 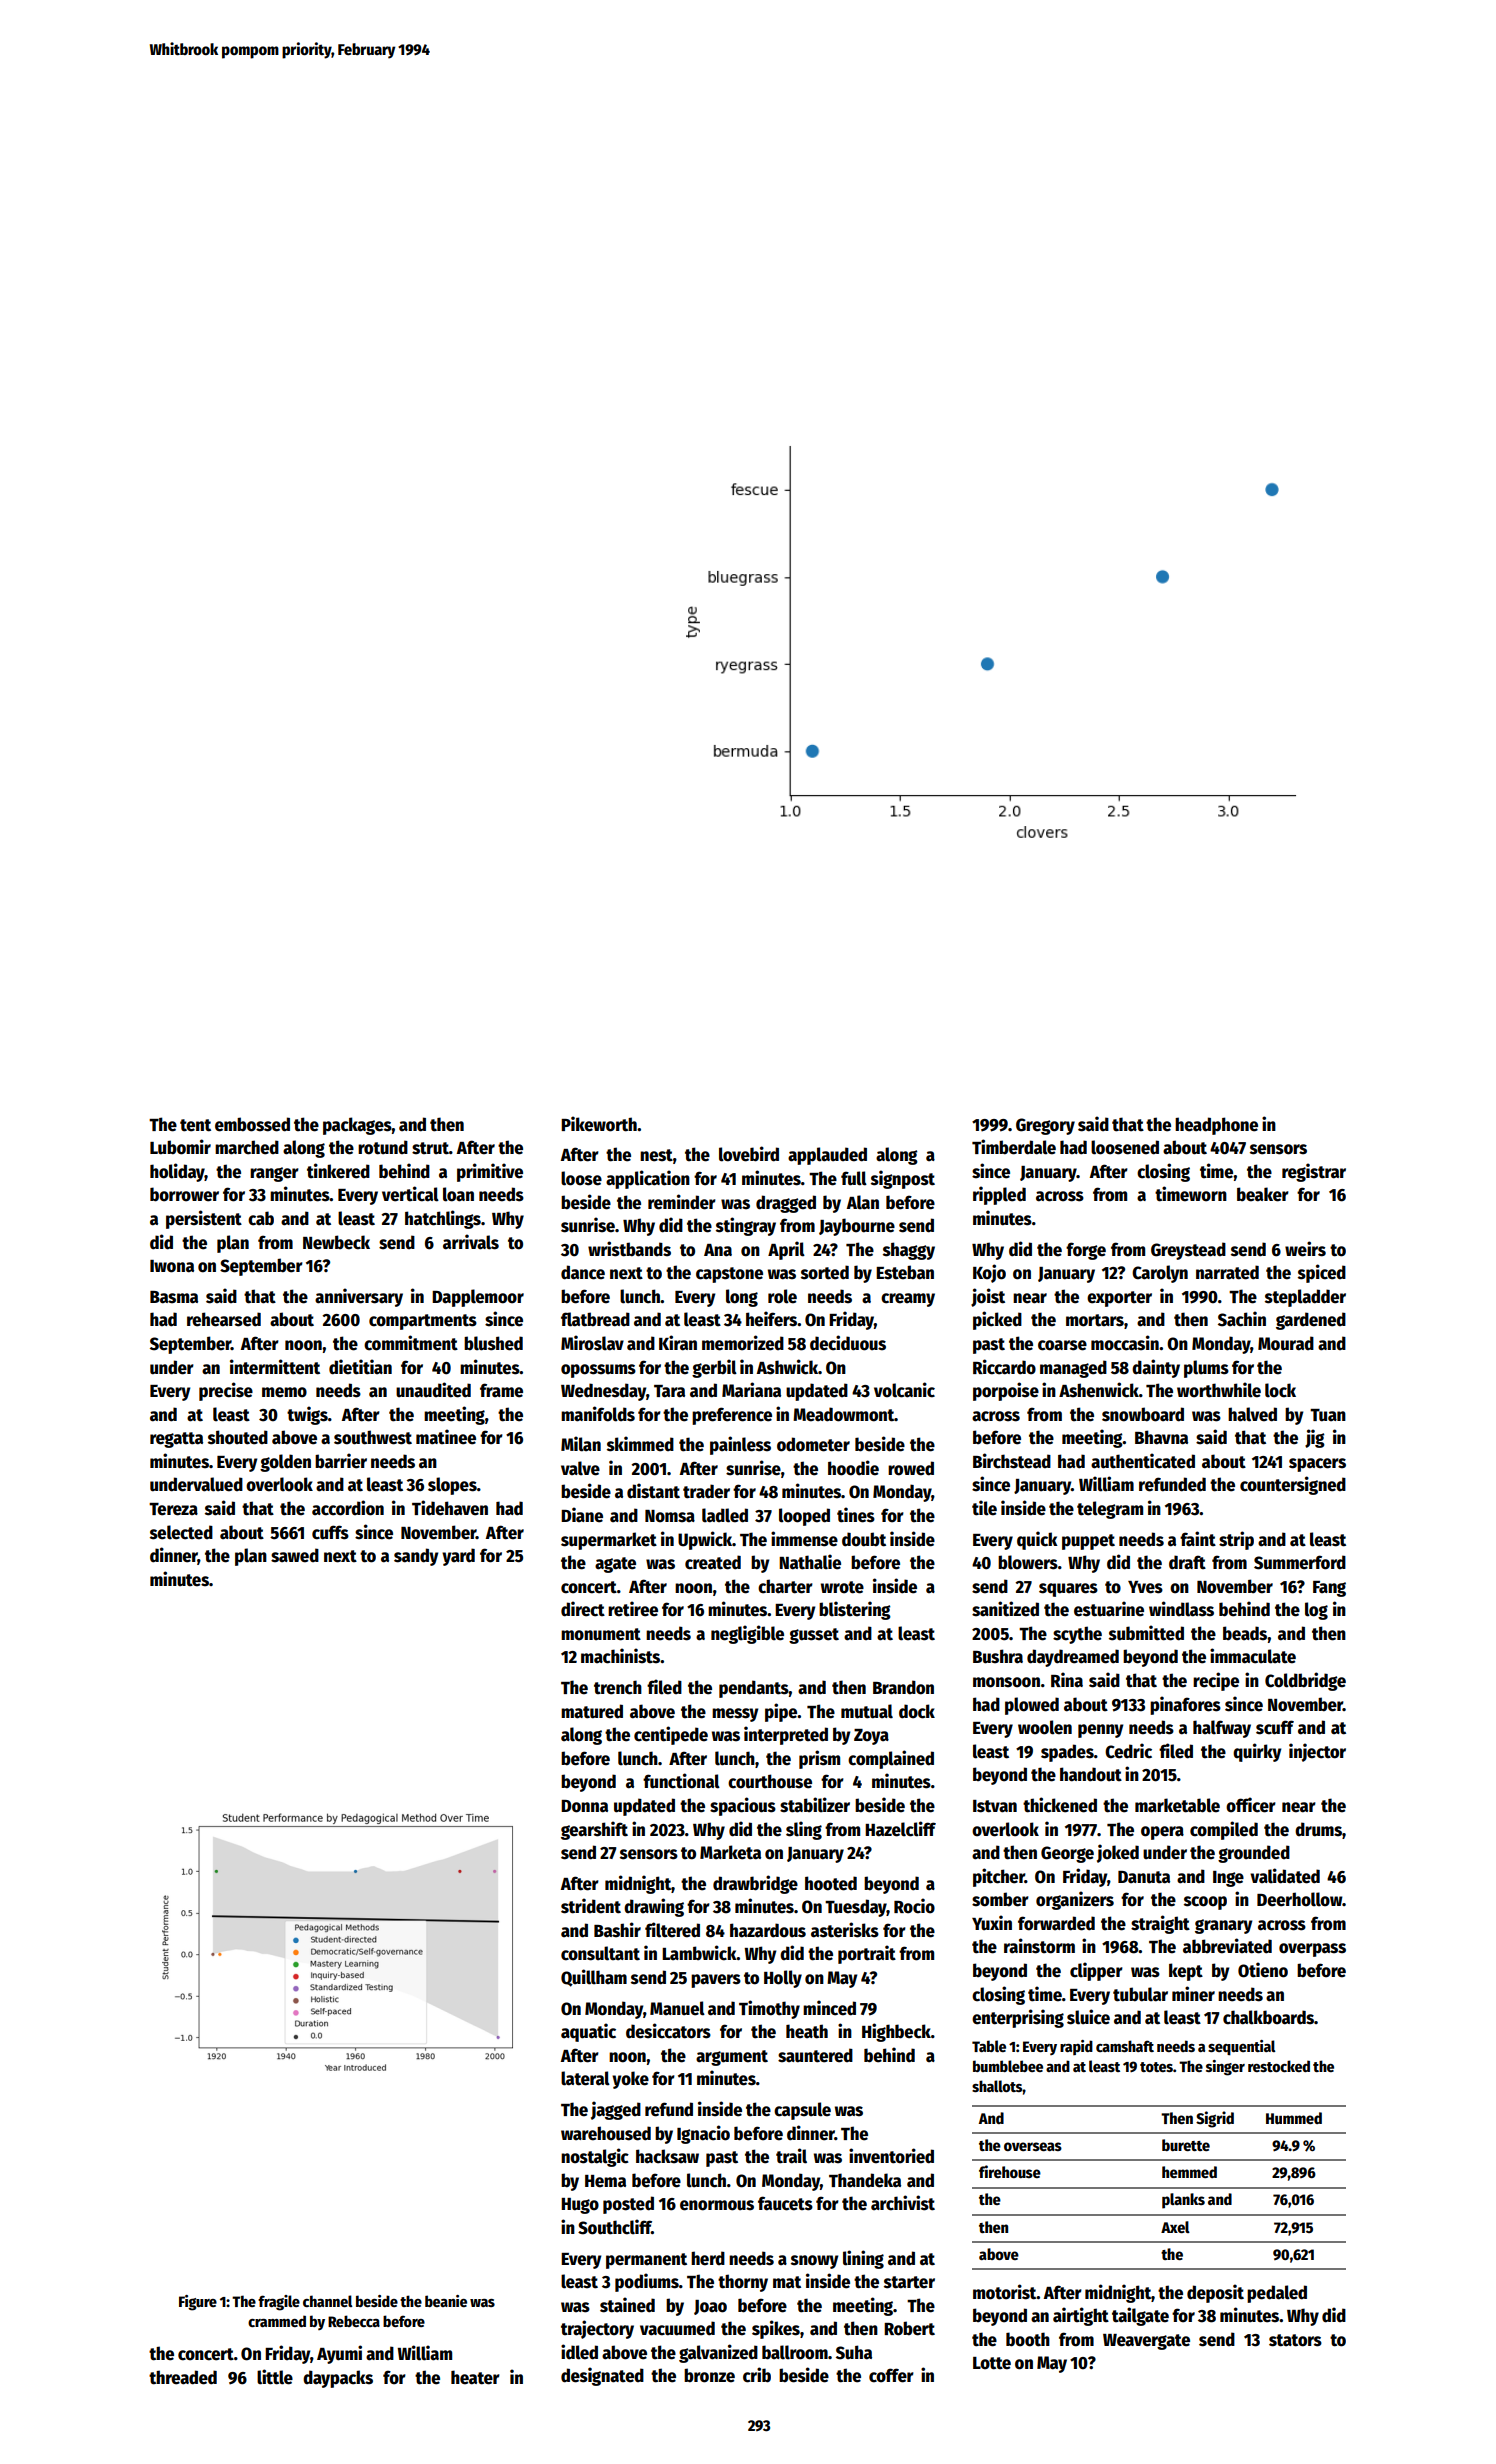 I want to click on rehearsed, so click(x=224, y=1319).
